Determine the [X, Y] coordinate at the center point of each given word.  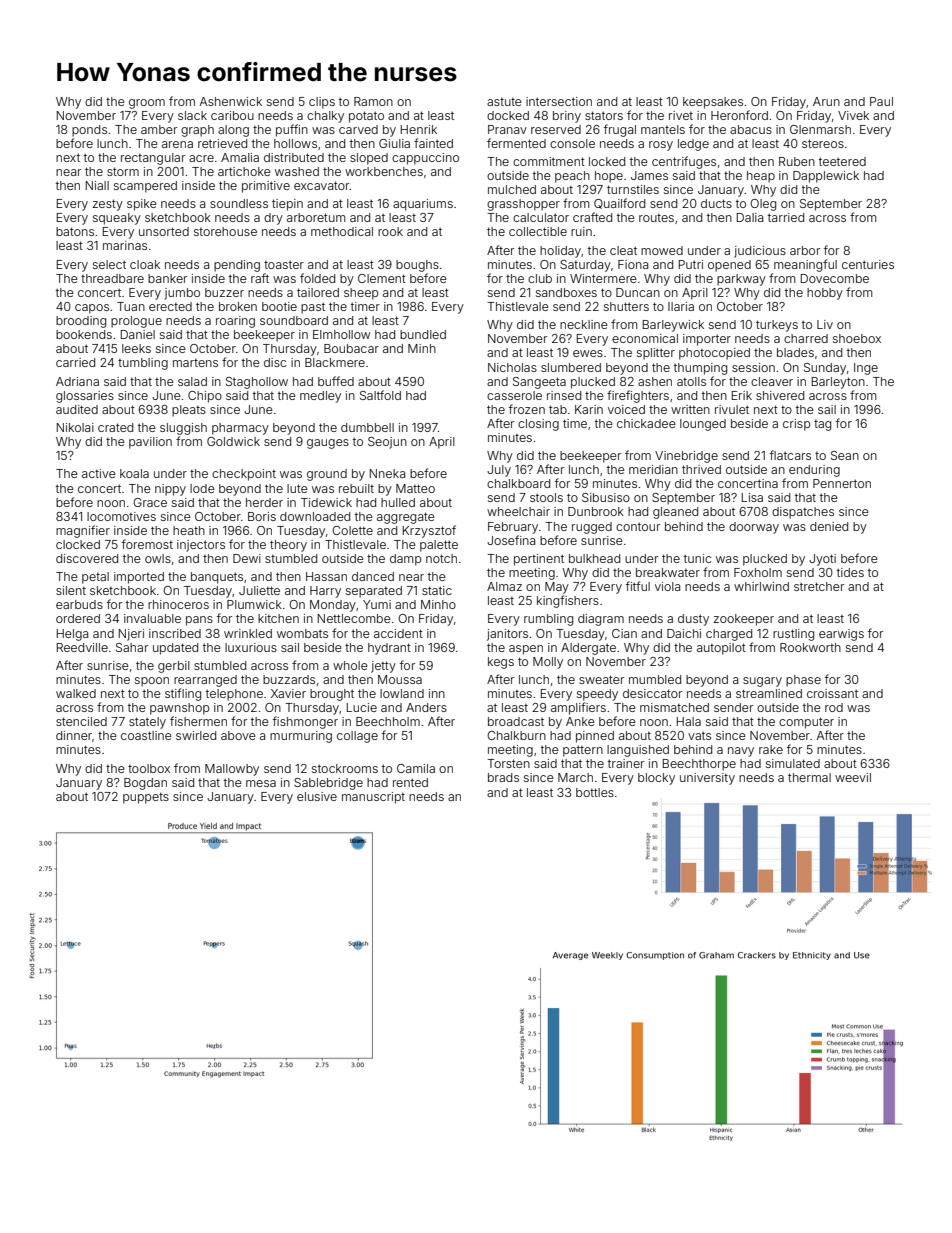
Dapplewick [826, 177]
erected [170, 306]
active [99, 473]
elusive [317, 796]
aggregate [406, 518]
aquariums [423, 205]
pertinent [539, 560]
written [690, 409]
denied [829, 526]
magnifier [83, 531]
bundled [423, 334]
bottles [595, 792]
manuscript [373, 798]
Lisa [752, 497]
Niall [97, 185]
